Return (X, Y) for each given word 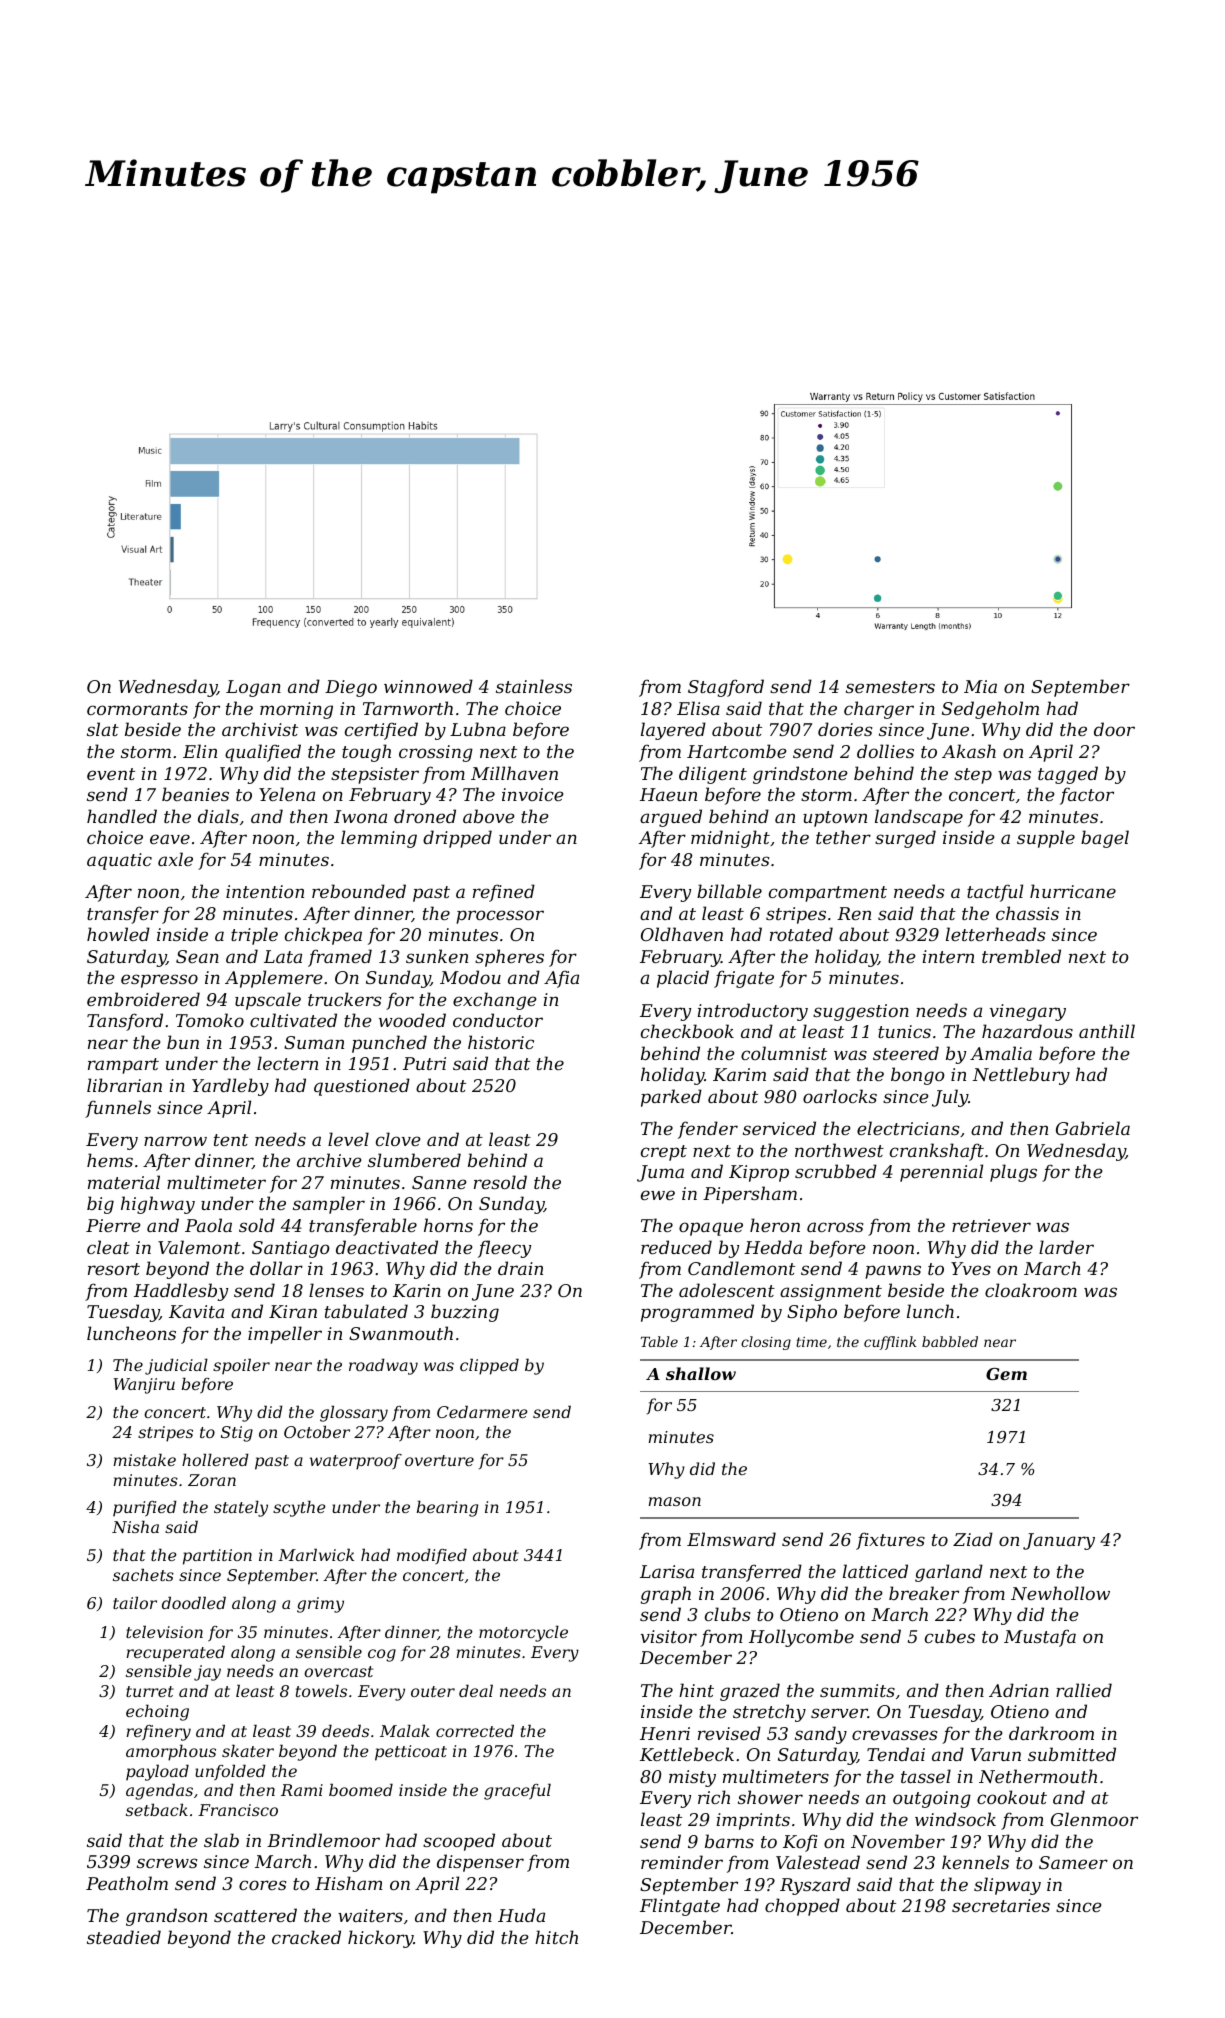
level (348, 1139)
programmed (697, 1313)
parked (671, 1098)
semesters (890, 687)
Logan (253, 688)
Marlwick (316, 1554)
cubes (950, 1636)
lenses (336, 1290)
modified (432, 1556)
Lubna (478, 729)
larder (1066, 1247)
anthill (1107, 1031)
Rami (302, 1790)
